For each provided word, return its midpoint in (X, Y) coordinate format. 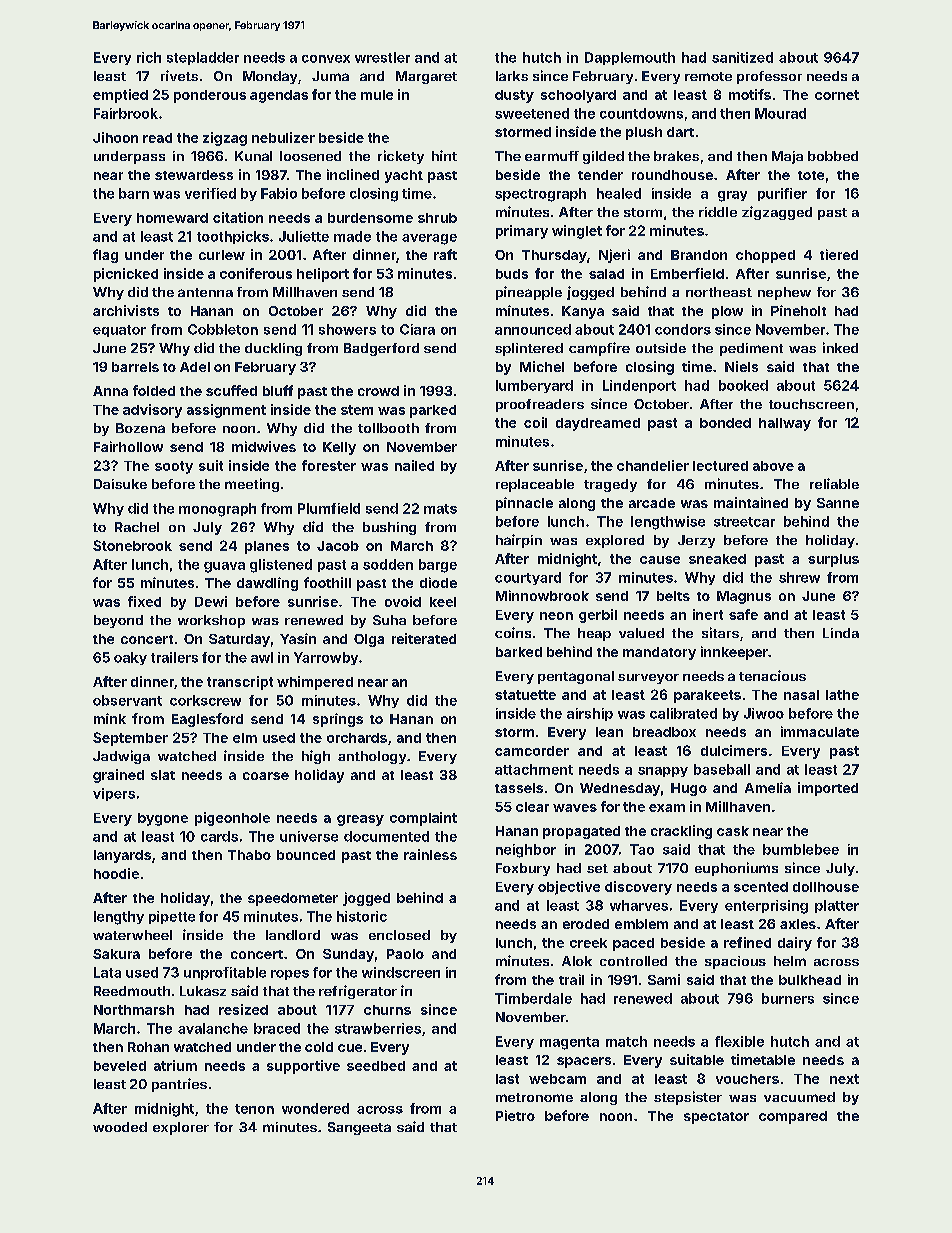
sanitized (742, 57)
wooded (120, 1127)
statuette (525, 695)
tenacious (772, 675)
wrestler (382, 57)
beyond (118, 621)
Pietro (515, 1115)
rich (149, 57)
